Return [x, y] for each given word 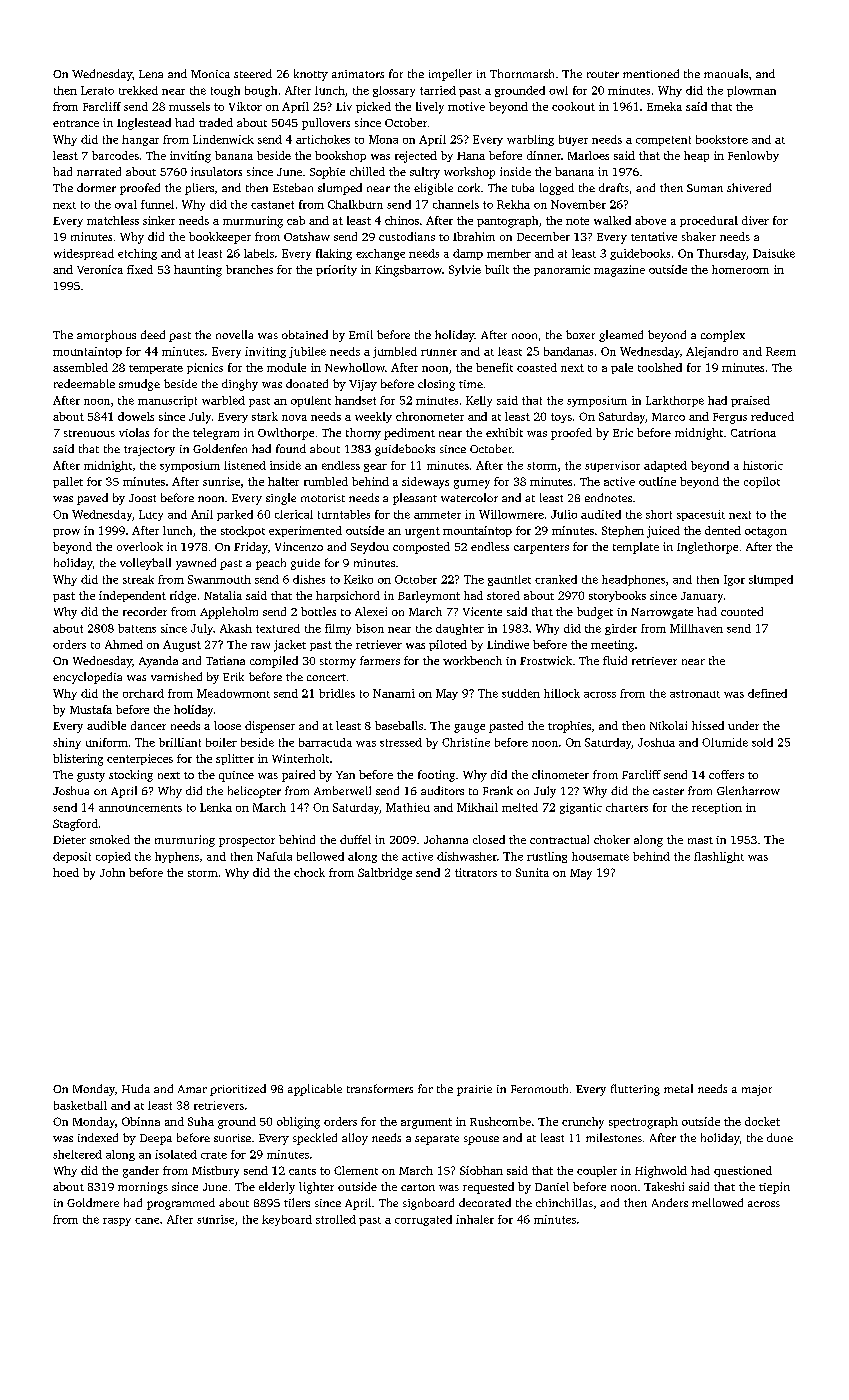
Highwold [661, 1172]
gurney [472, 484]
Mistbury [215, 1172]
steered [253, 73]
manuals [726, 73]
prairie [474, 1090]
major [757, 1090]
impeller [450, 75]
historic [763, 465]
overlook [140, 546]
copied [113, 857]
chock [309, 872]
